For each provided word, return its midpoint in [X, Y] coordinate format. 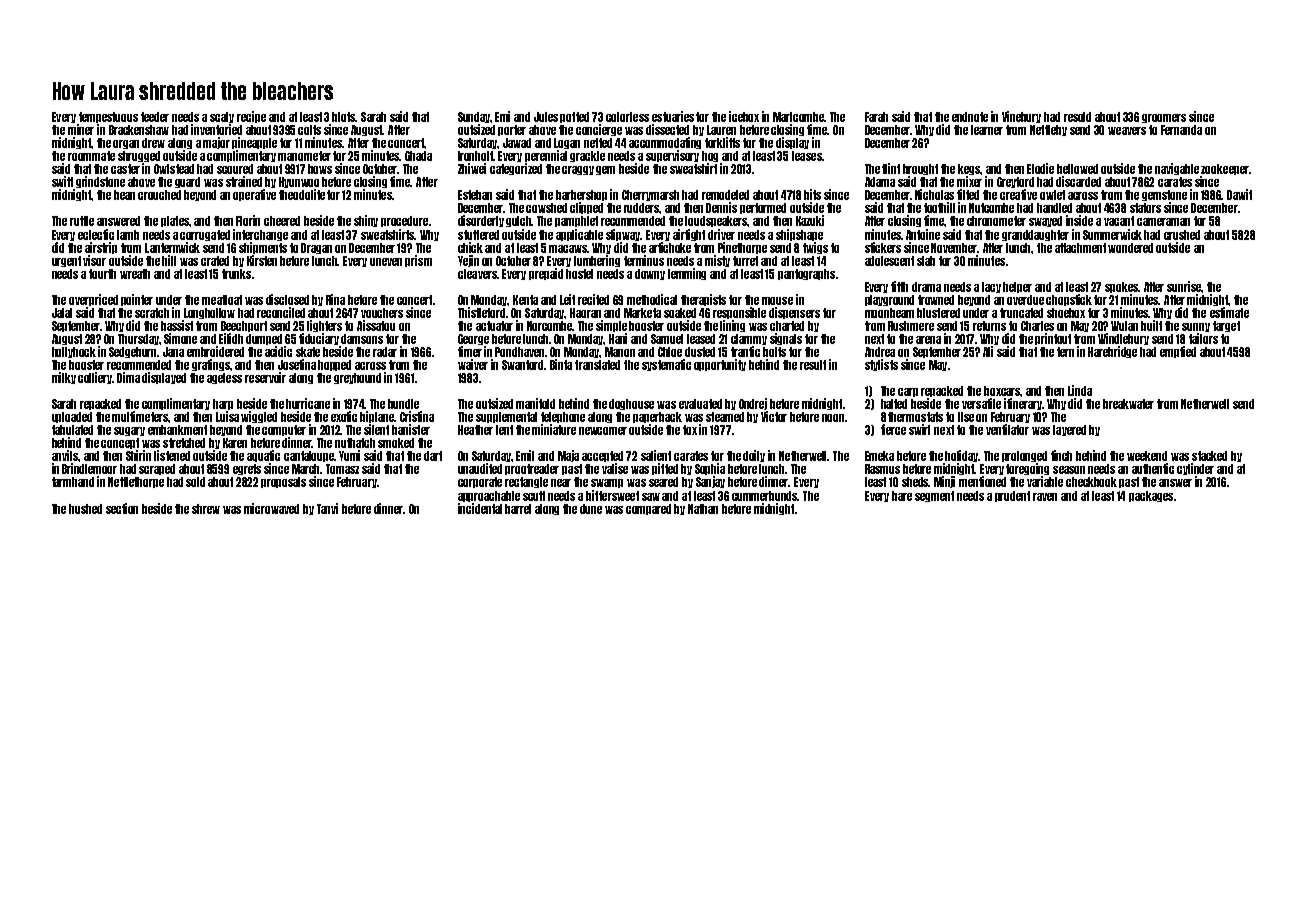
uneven [386, 262]
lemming [687, 274]
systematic [666, 365]
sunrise [1184, 286]
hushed [85, 509]
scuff [534, 496]
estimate [1229, 312]
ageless [224, 378]
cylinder [1195, 469]
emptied [1178, 352]
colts [309, 130]
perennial [546, 156]
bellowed [1077, 169]
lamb [128, 235]
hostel [579, 274]
